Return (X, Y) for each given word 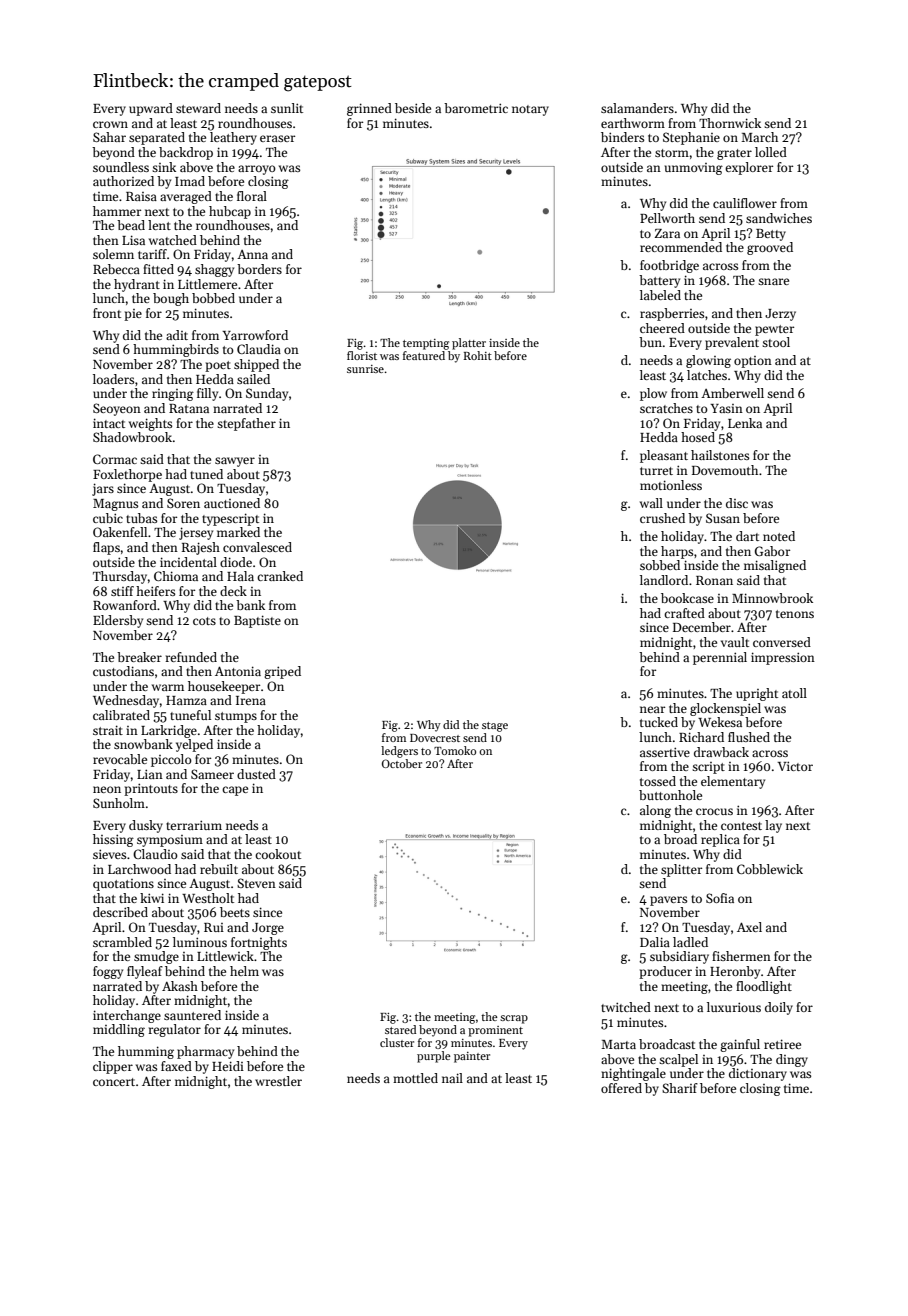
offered (621, 1088)
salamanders (637, 108)
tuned (206, 474)
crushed (662, 518)
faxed (176, 1066)
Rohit (478, 355)
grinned (369, 109)
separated (157, 138)
